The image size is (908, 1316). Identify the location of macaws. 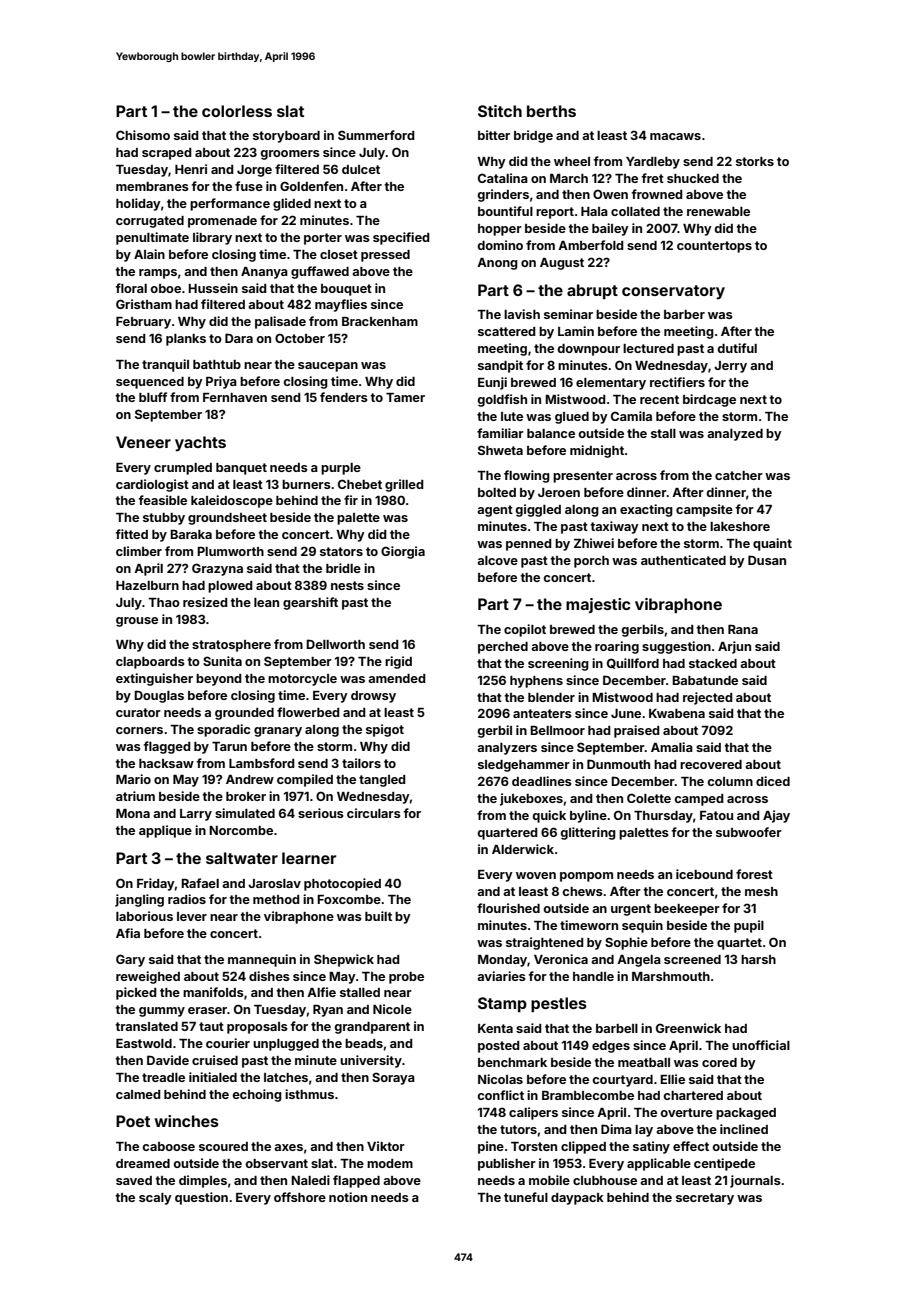
(675, 136).
